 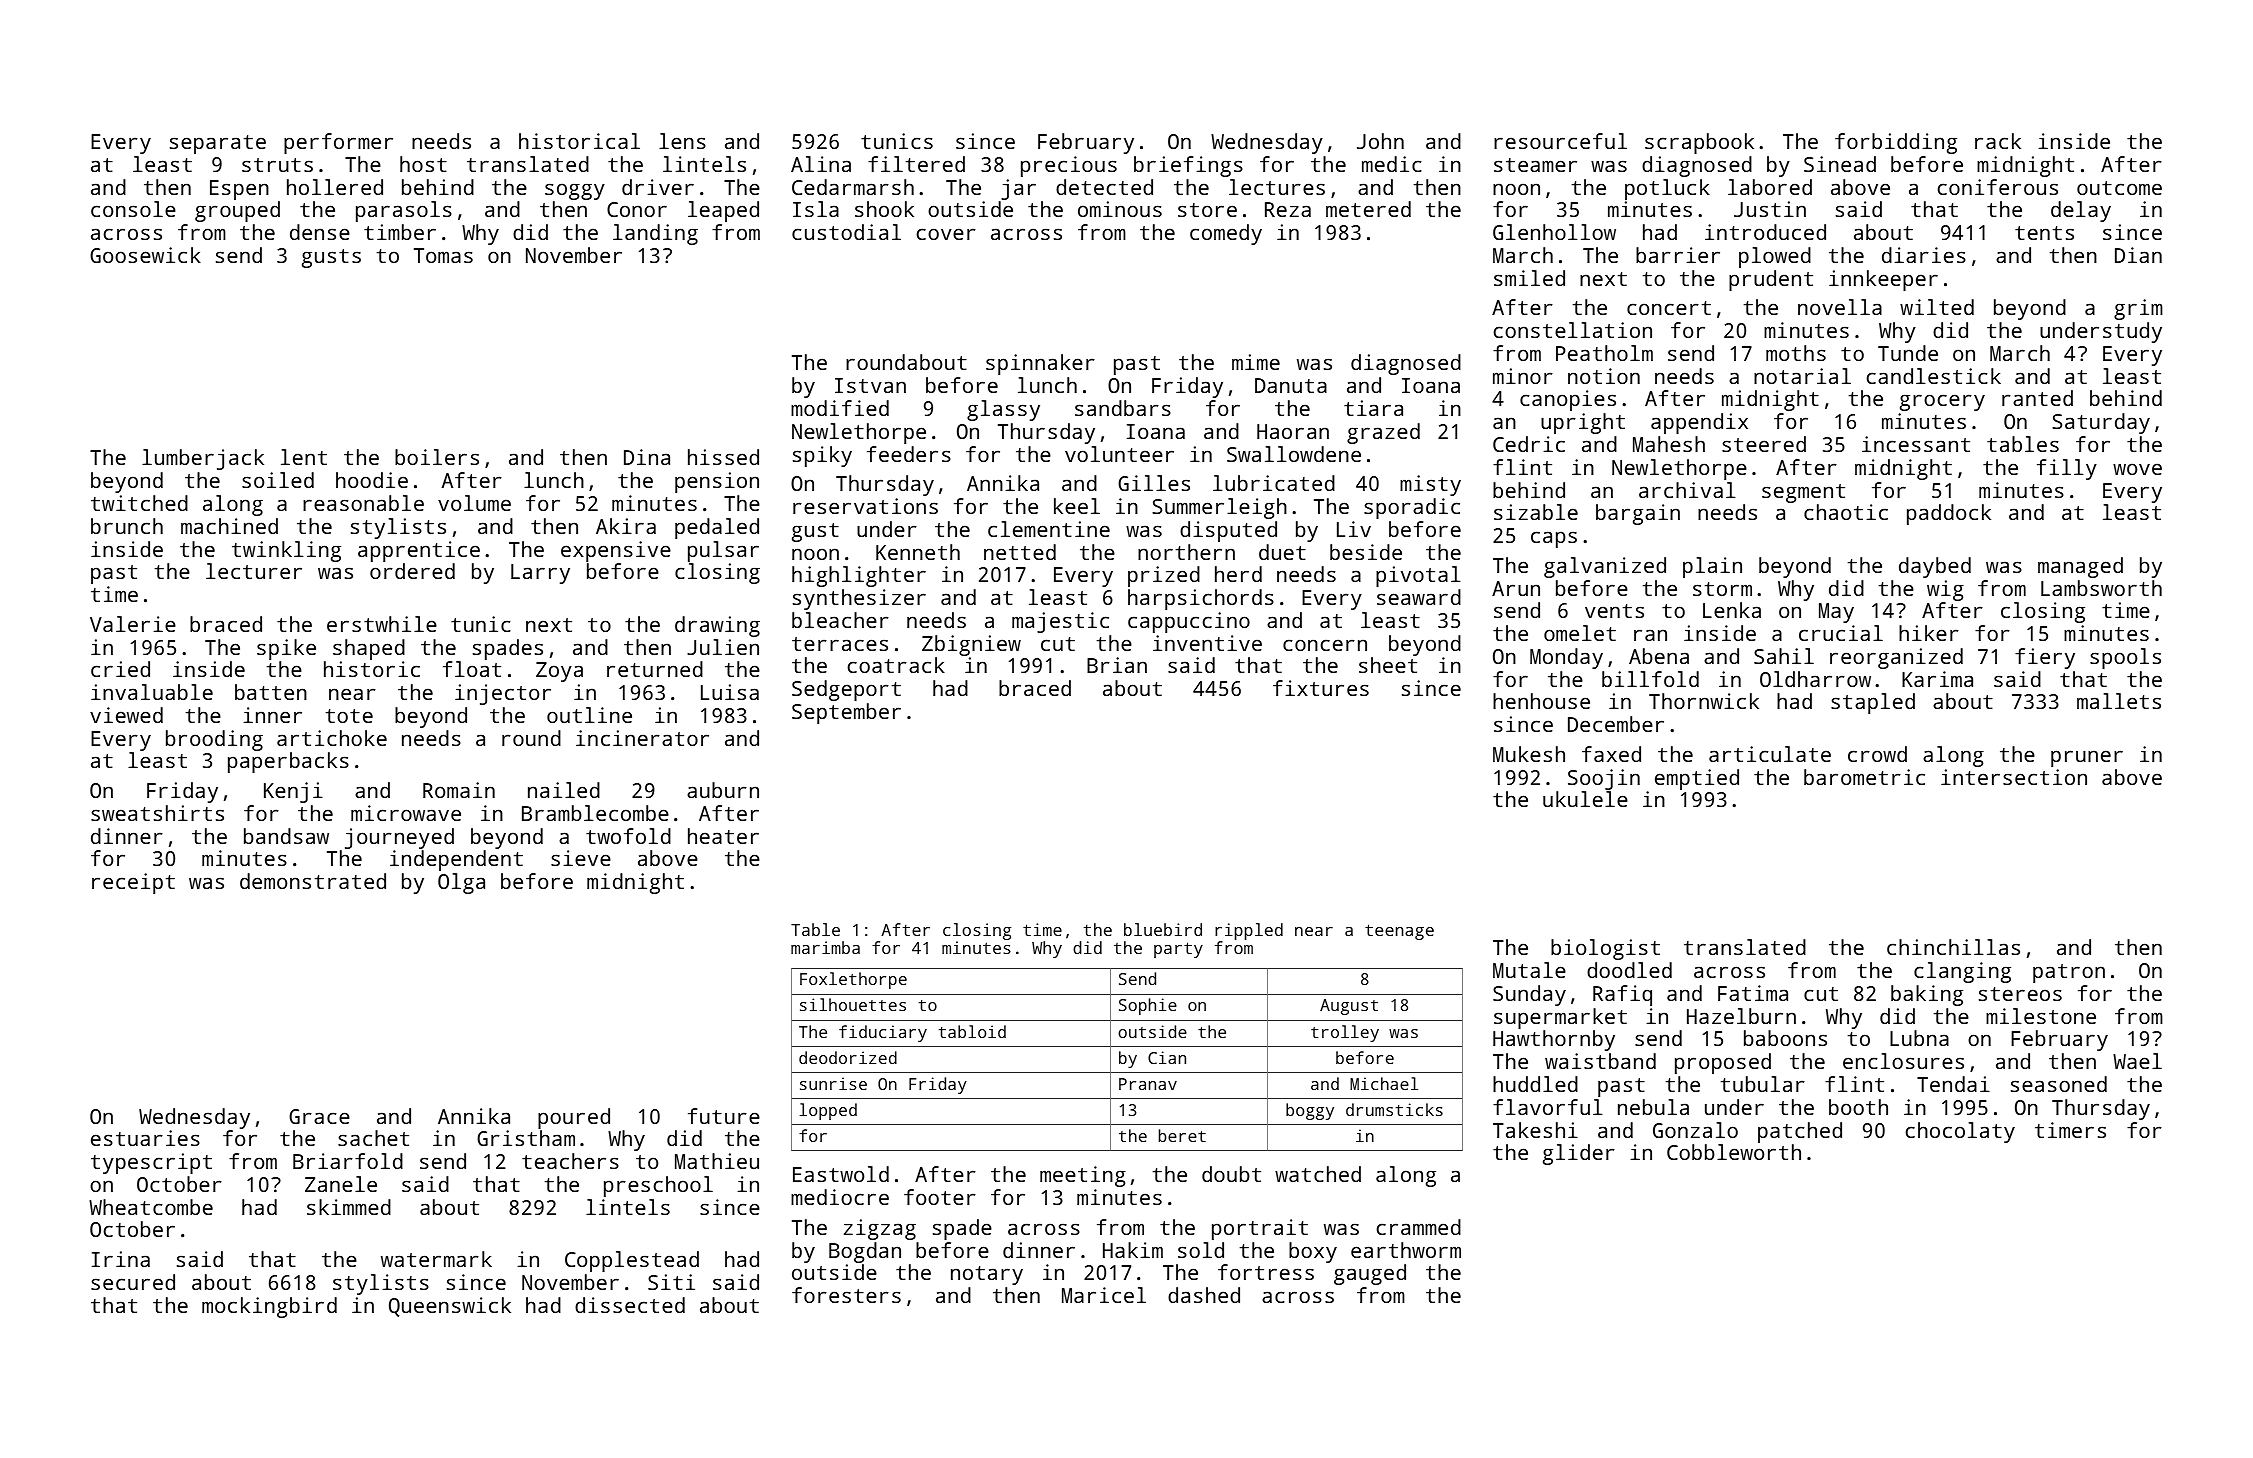 I want to click on receipt, so click(x=133, y=883).
